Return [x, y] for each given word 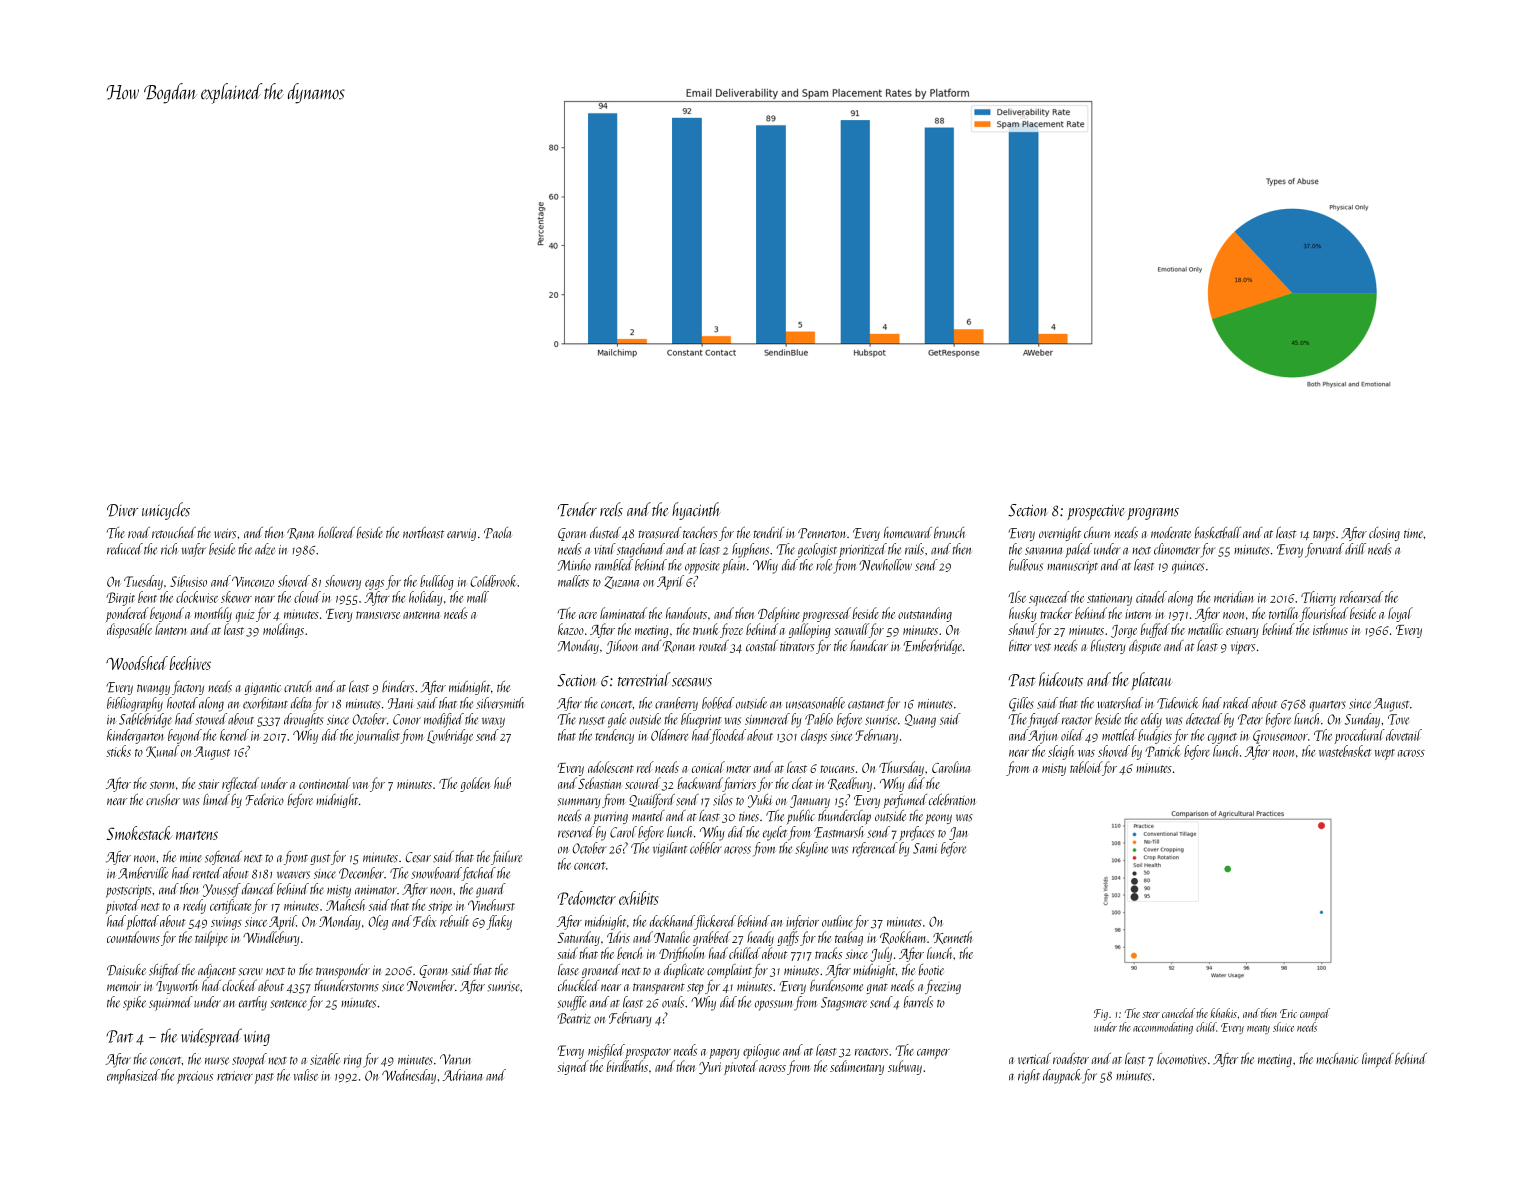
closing [1384, 534]
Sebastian [599, 783]
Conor [407, 719]
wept [1385, 754]
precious [195, 1077]
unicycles [166, 511]
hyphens [750, 550]
